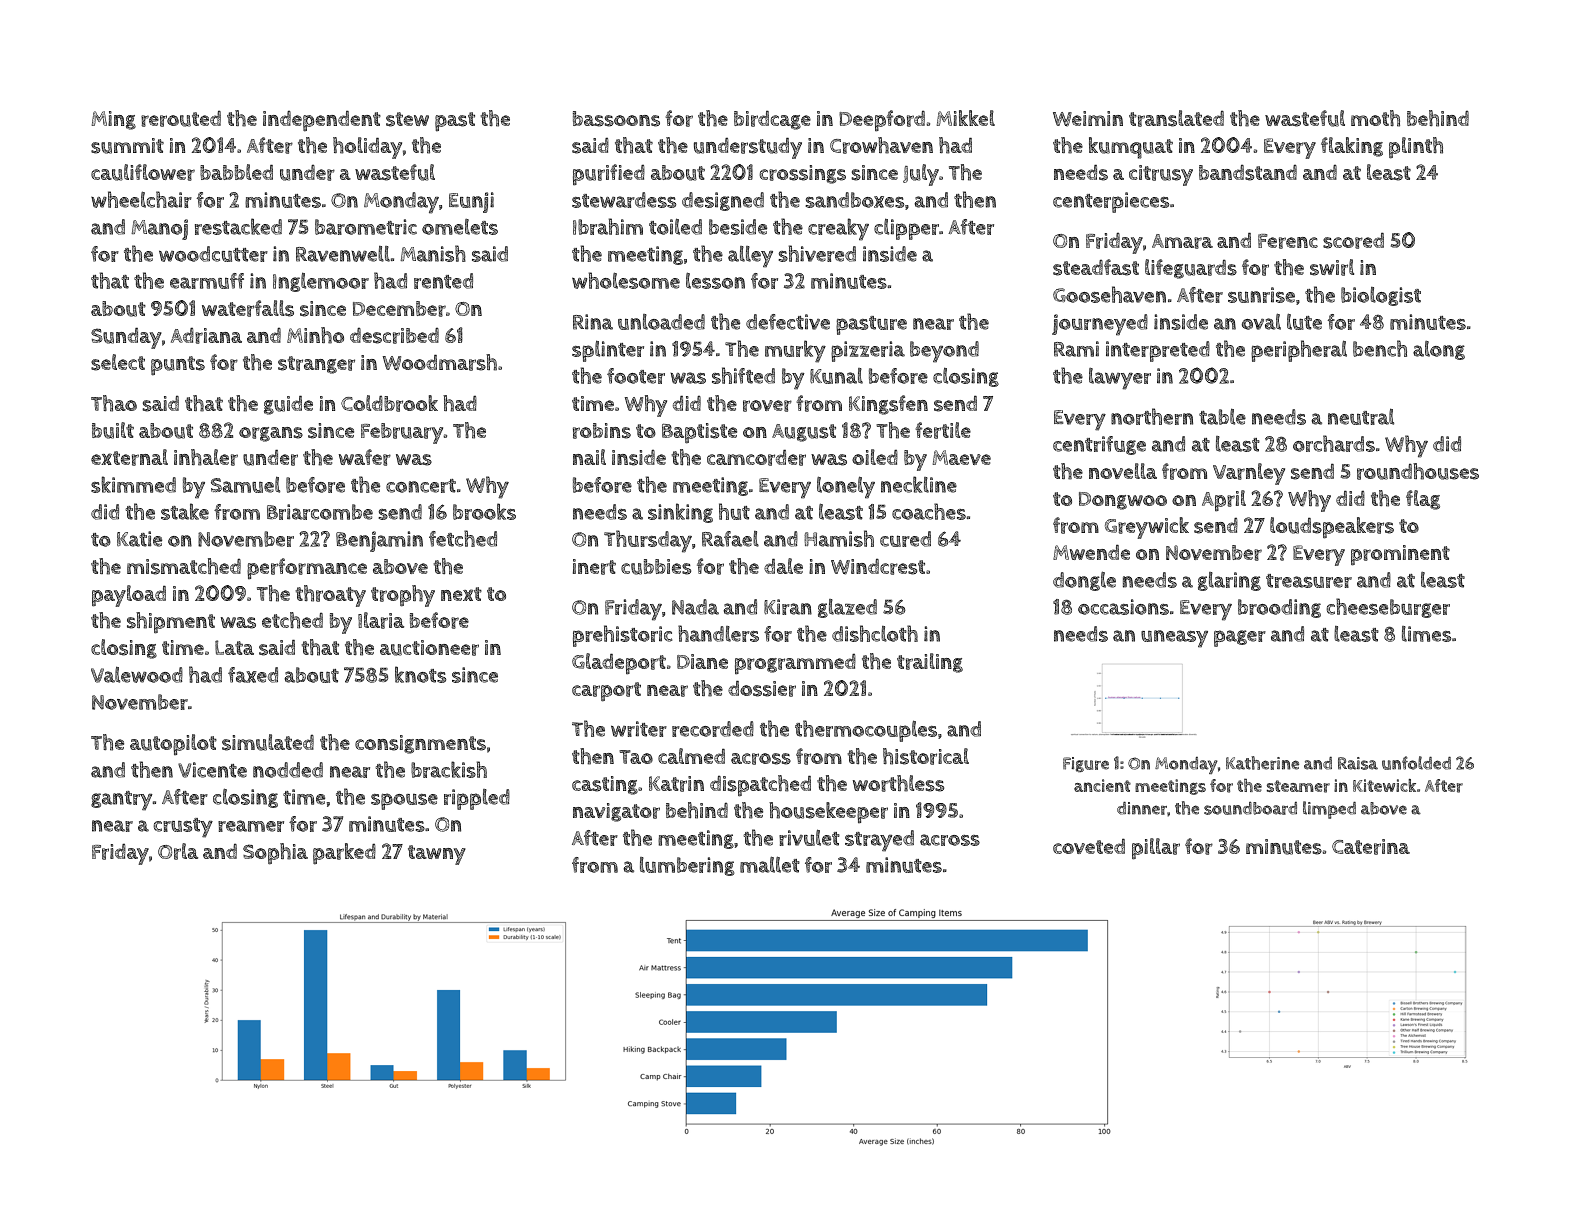 This document has height=1217, width=1575. What do you see at coordinates (181, 118) in the document?
I see `rerouted` at bounding box center [181, 118].
